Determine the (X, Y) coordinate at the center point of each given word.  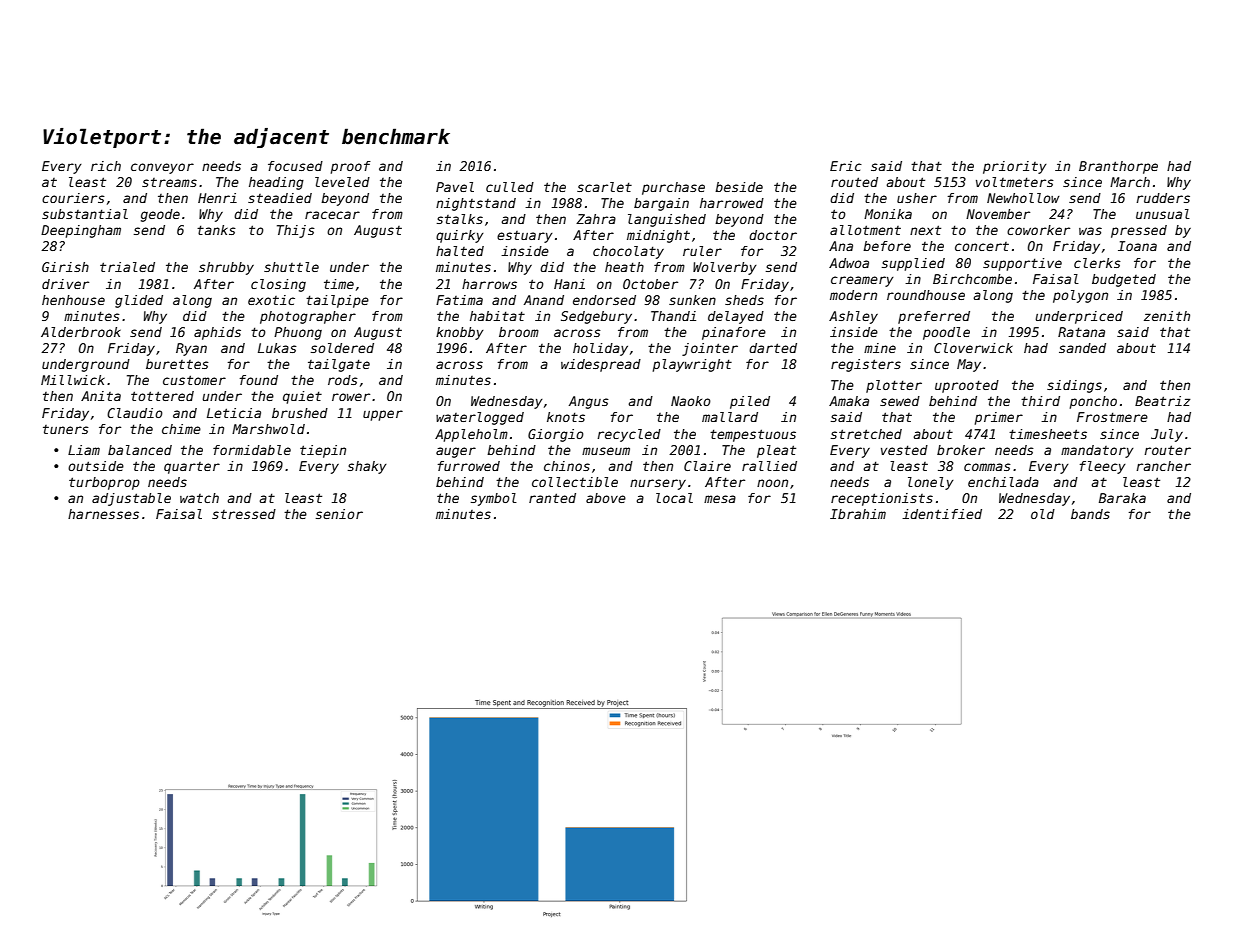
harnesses (103, 514)
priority (1015, 167)
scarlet (604, 187)
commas (987, 467)
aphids (217, 333)
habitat (497, 316)
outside (96, 466)
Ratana (1081, 332)
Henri (217, 198)
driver (65, 284)
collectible (575, 482)
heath (624, 267)
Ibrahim (858, 514)
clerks (1097, 263)
